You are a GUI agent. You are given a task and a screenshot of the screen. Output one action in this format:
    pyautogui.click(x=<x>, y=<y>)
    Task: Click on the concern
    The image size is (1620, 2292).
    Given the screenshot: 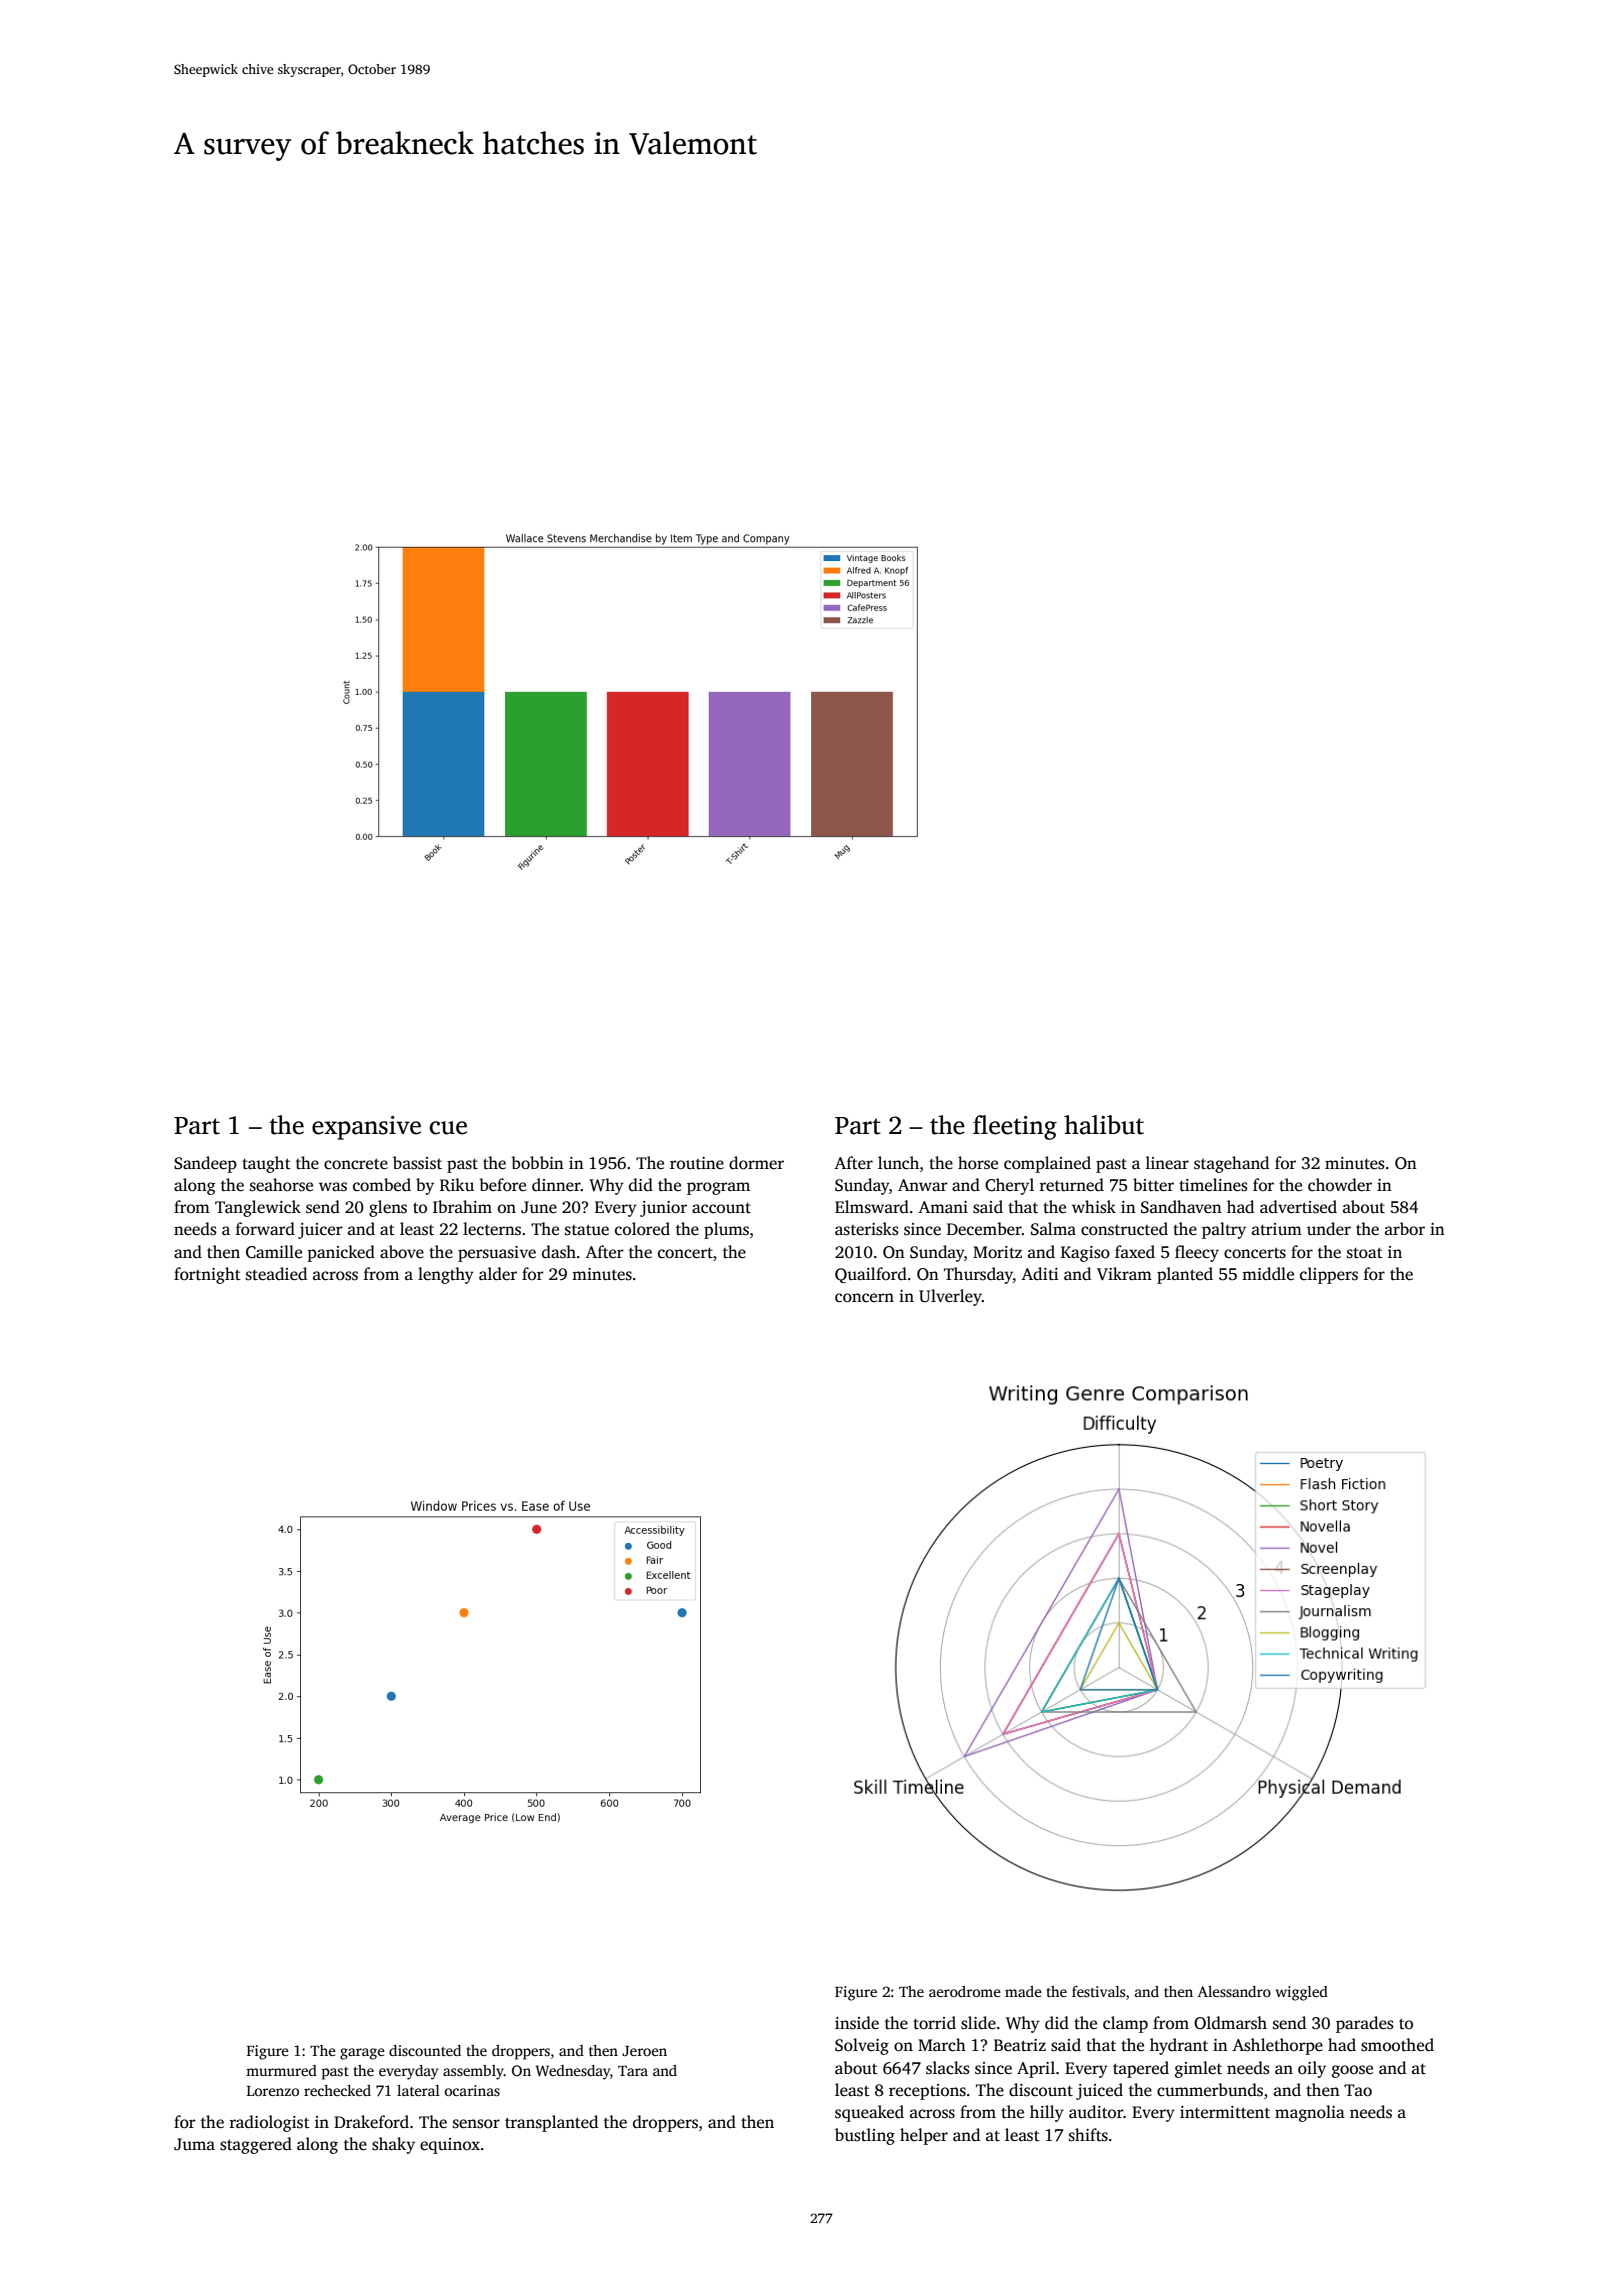 What is the action you would take?
    pyautogui.click(x=864, y=1298)
